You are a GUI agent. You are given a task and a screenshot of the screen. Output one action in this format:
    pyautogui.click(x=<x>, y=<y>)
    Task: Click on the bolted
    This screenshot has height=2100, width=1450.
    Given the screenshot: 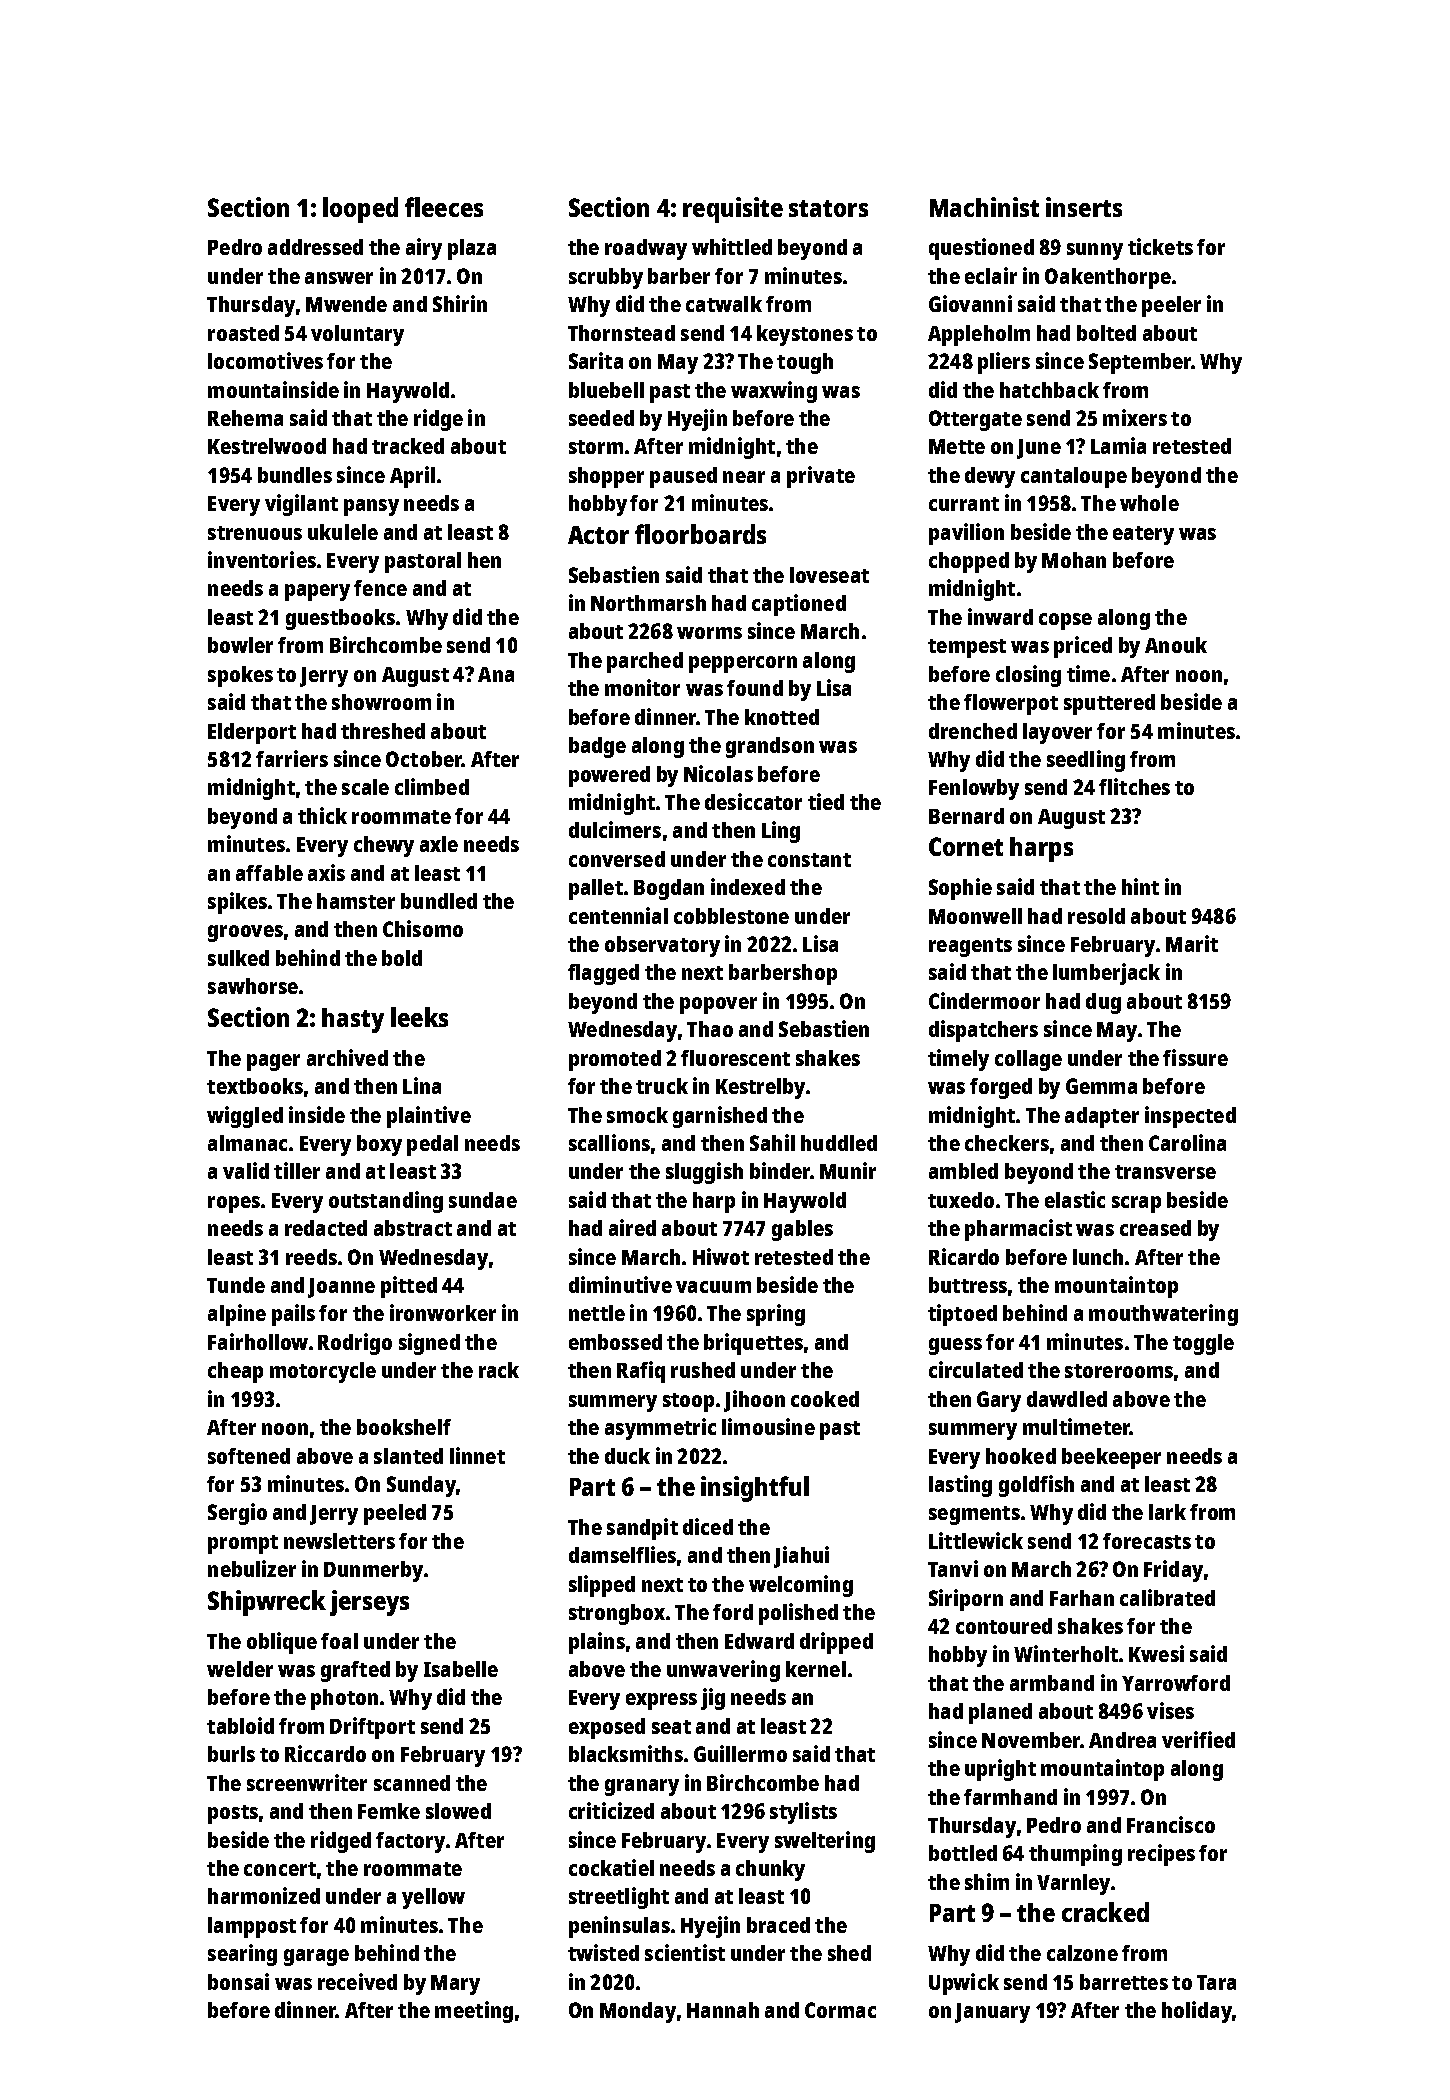 What is the action you would take?
    pyautogui.click(x=1106, y=333)
